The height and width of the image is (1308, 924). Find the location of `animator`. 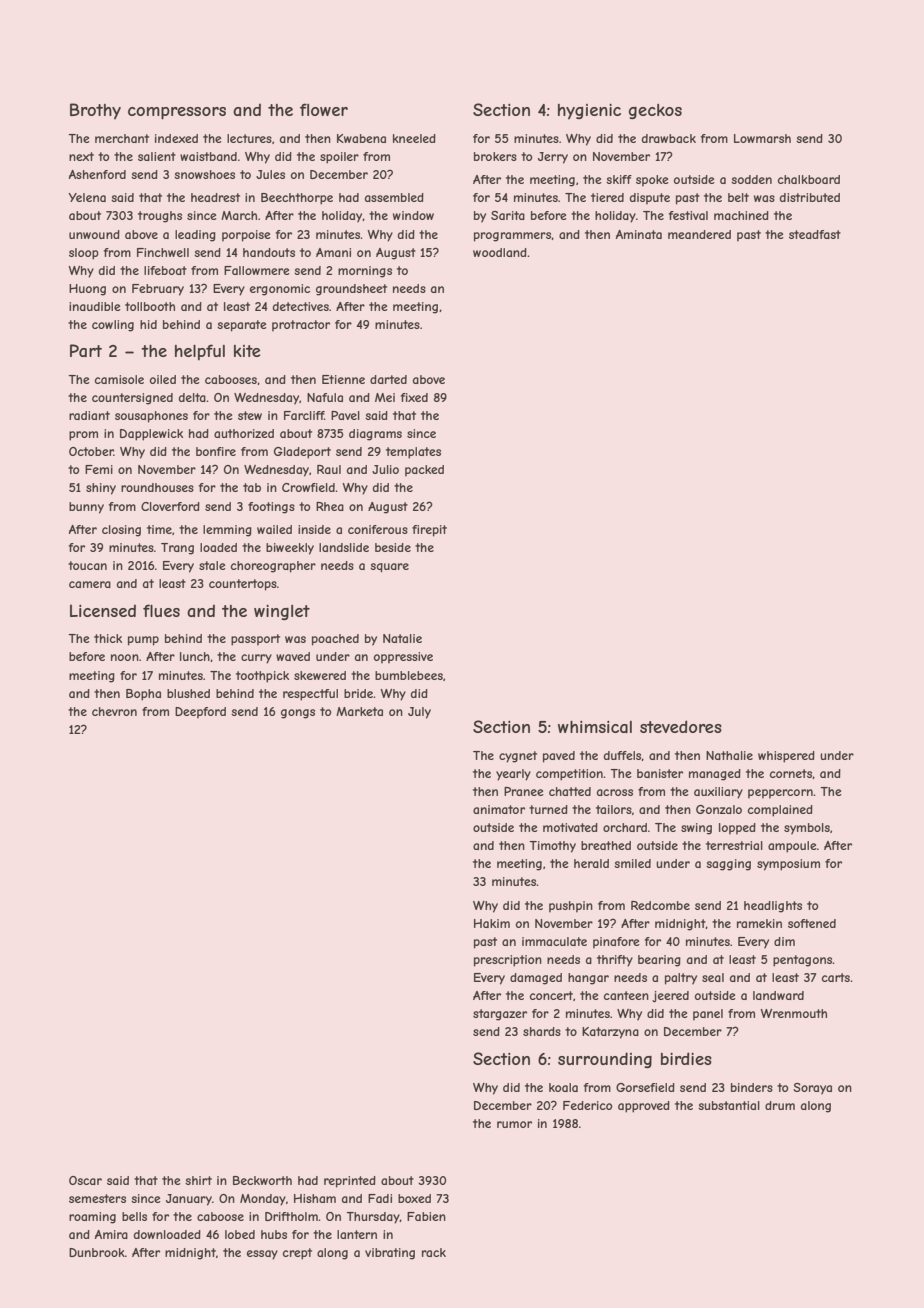

animator is located at coordinates (499, 809).
